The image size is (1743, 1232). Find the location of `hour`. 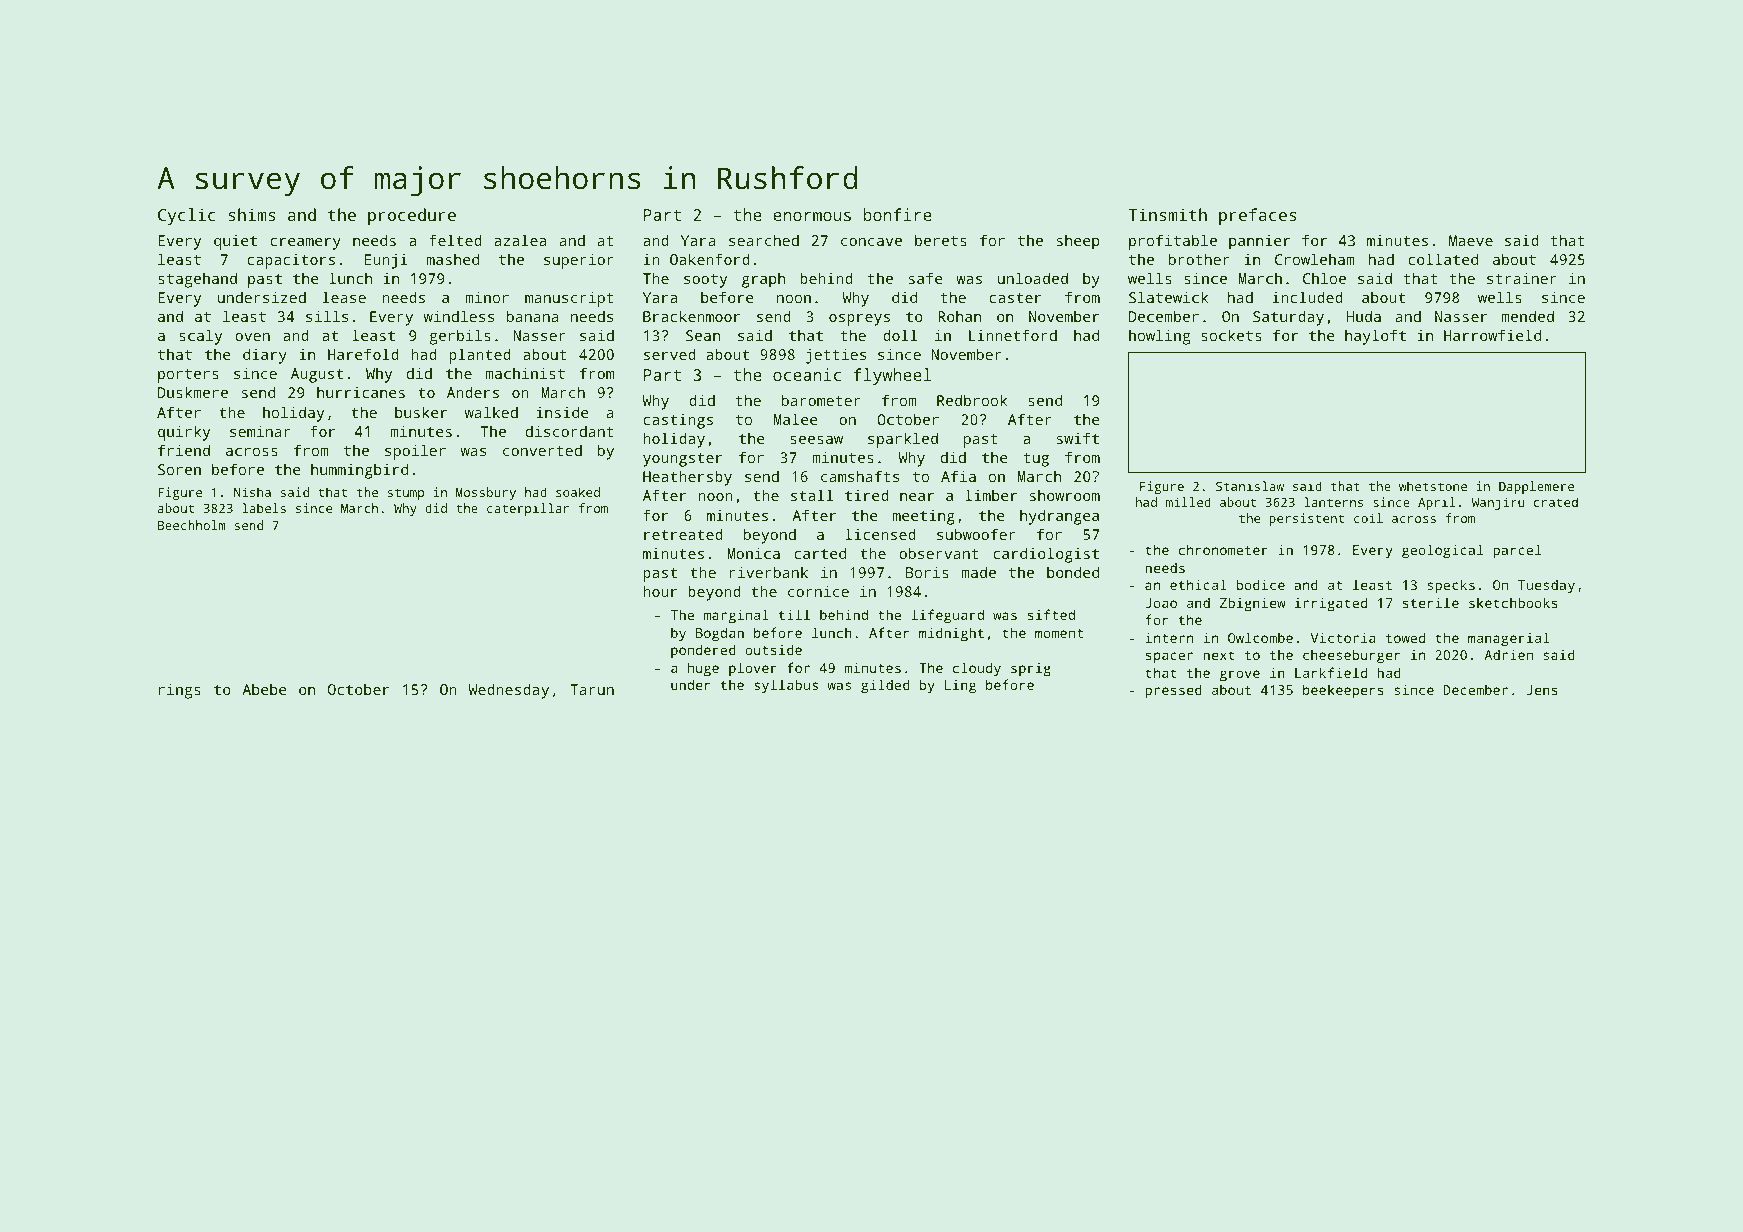

hour is located at coordinates (660, 591).
